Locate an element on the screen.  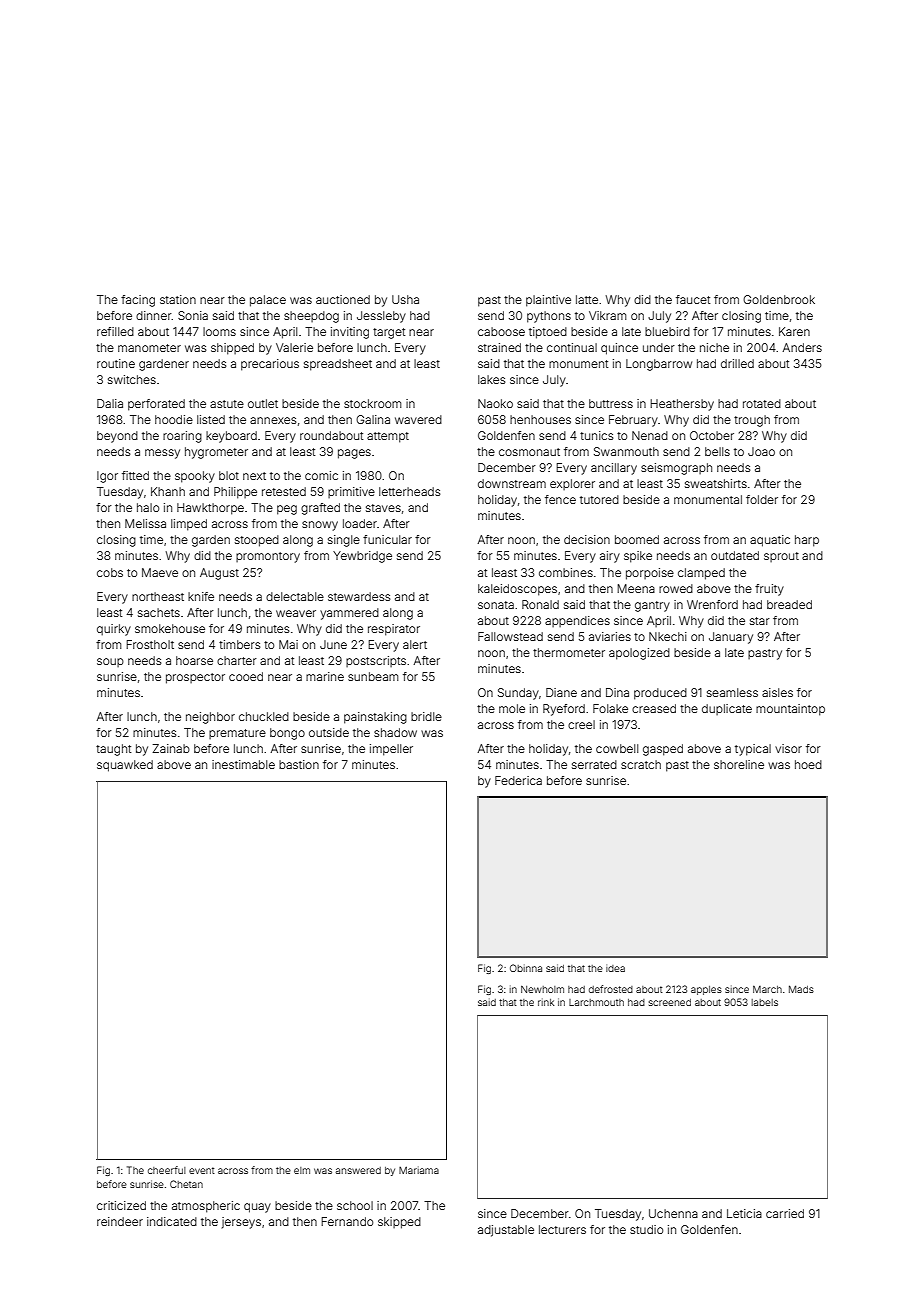
aisles is located at coordinates (777, 692).
